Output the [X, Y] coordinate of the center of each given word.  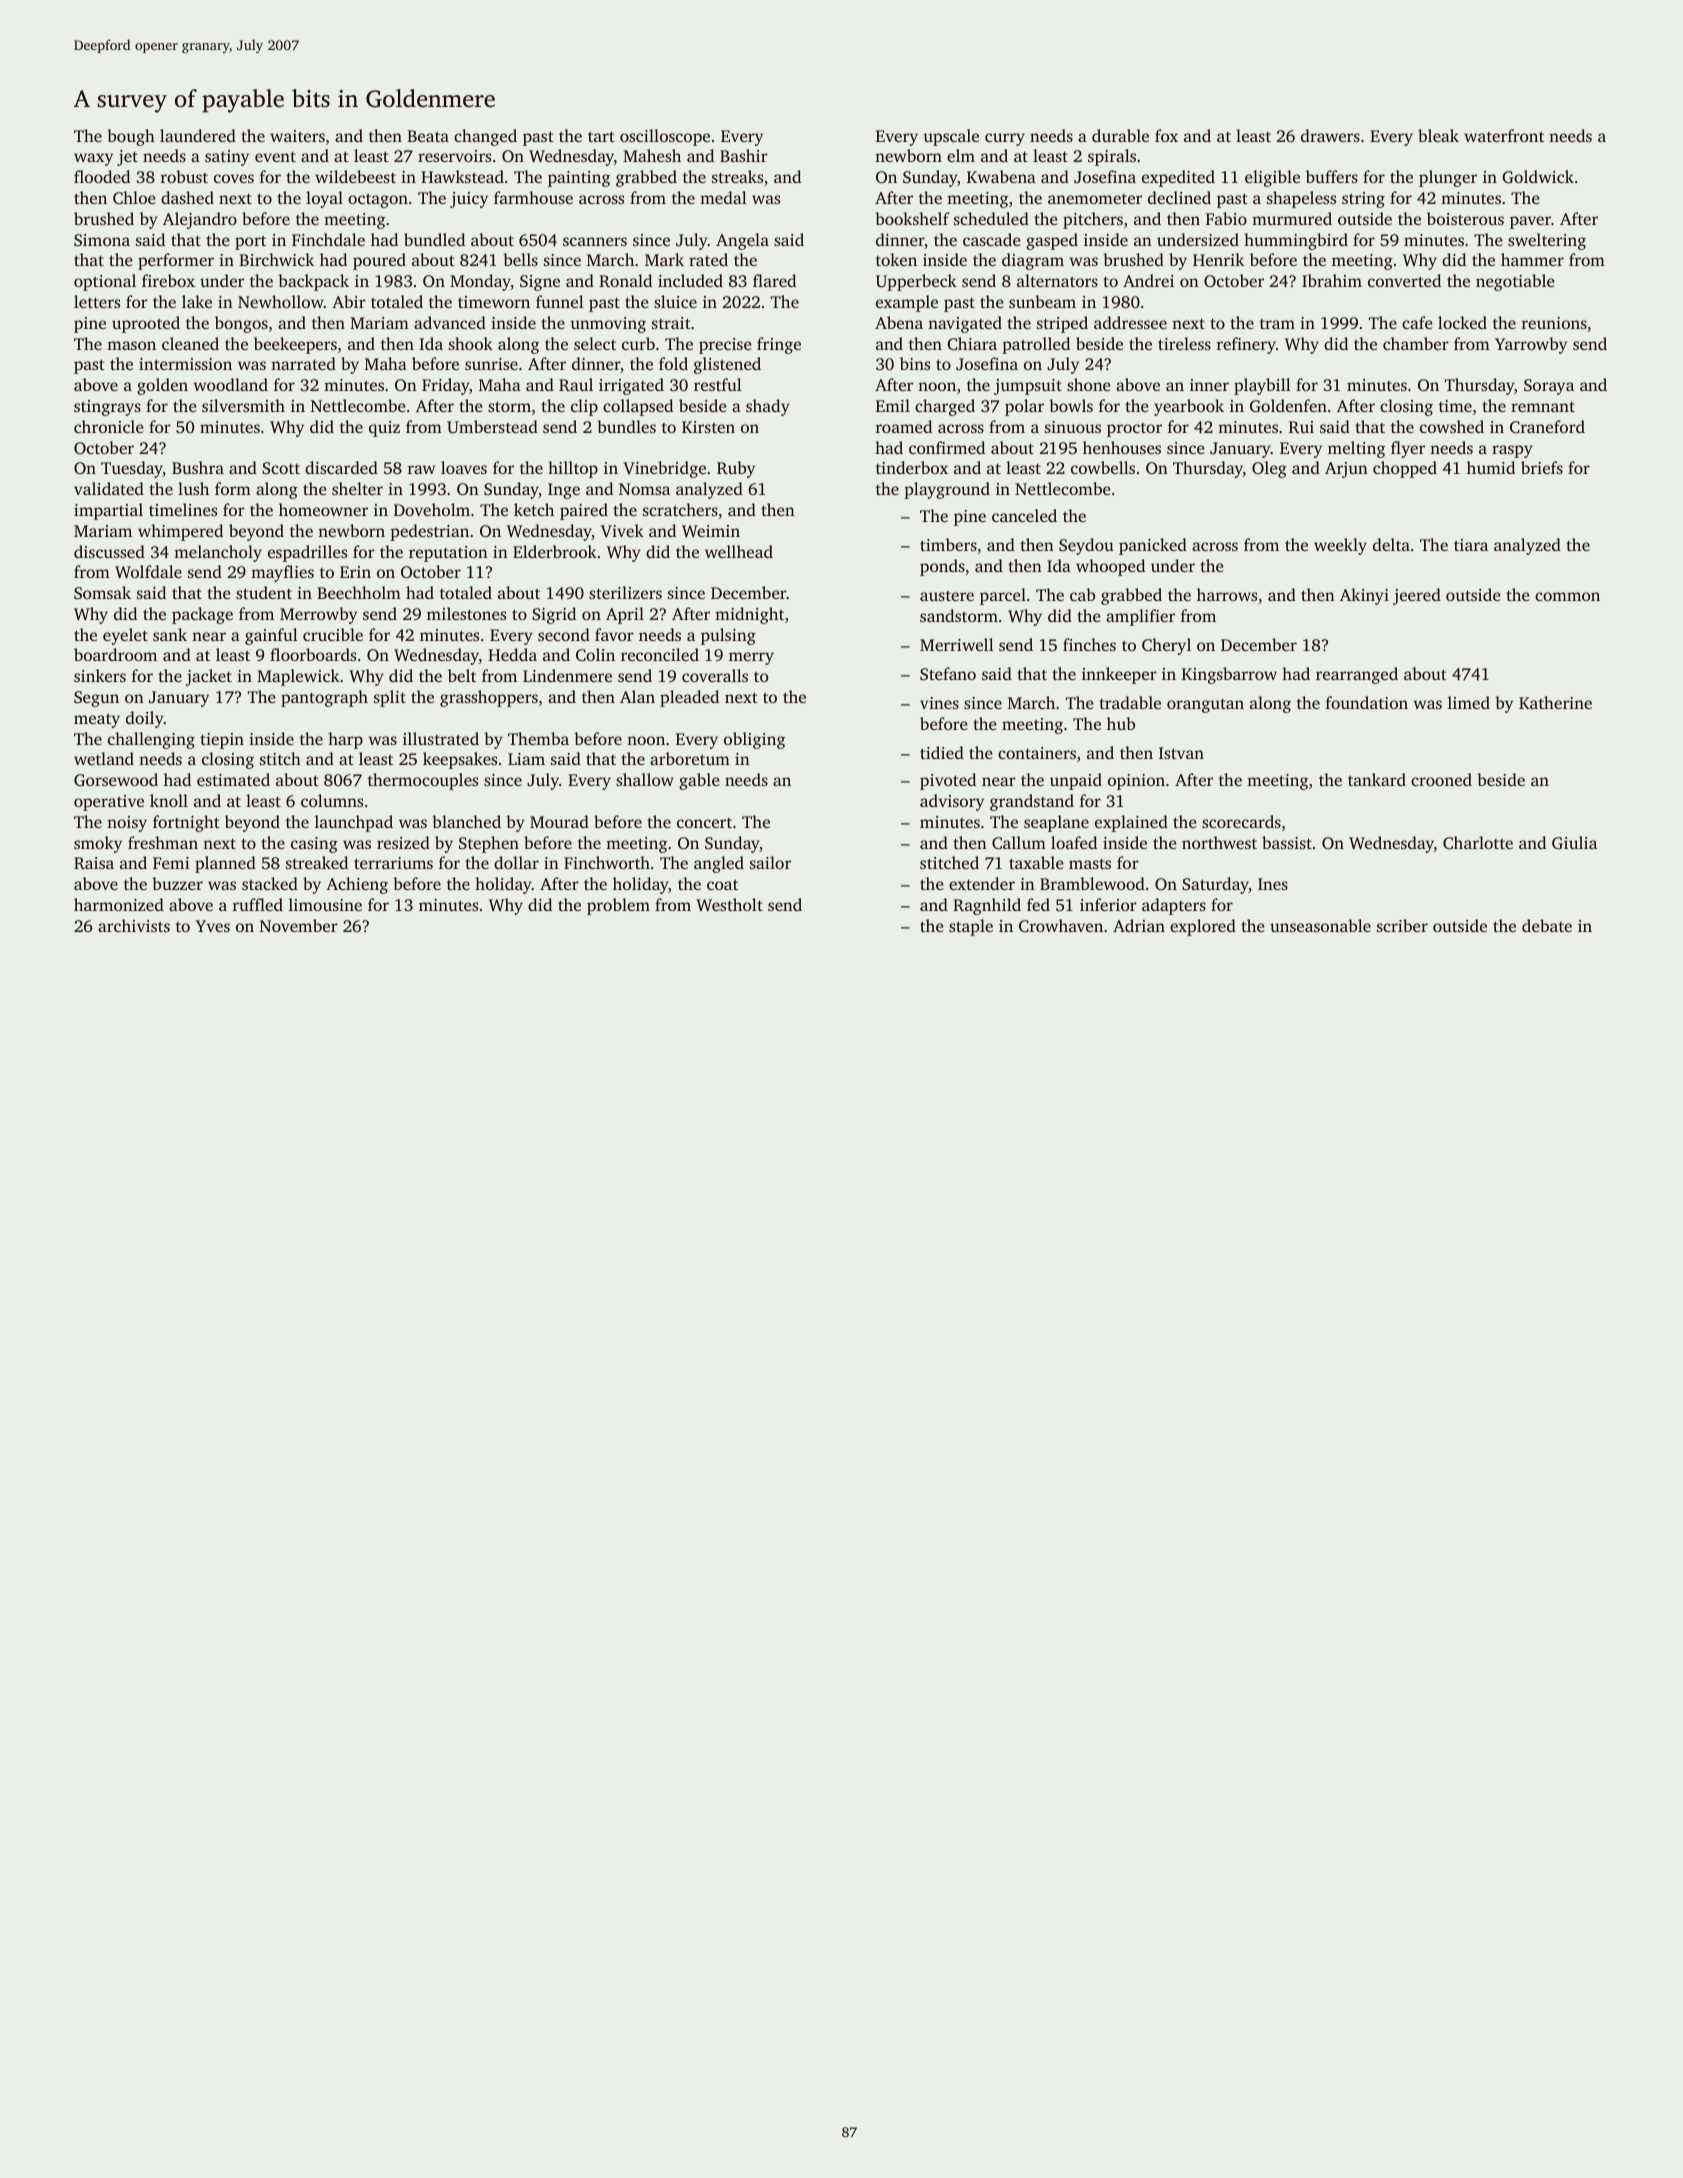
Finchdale [328, 239]
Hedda [512, 654]
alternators [1057, 280]
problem [618, 906]
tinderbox [912, 467]
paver [1530, 222]
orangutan [1205, 706]
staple [971, 927]
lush [193, 488]
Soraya [1549, 387]
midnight [749, 615]
